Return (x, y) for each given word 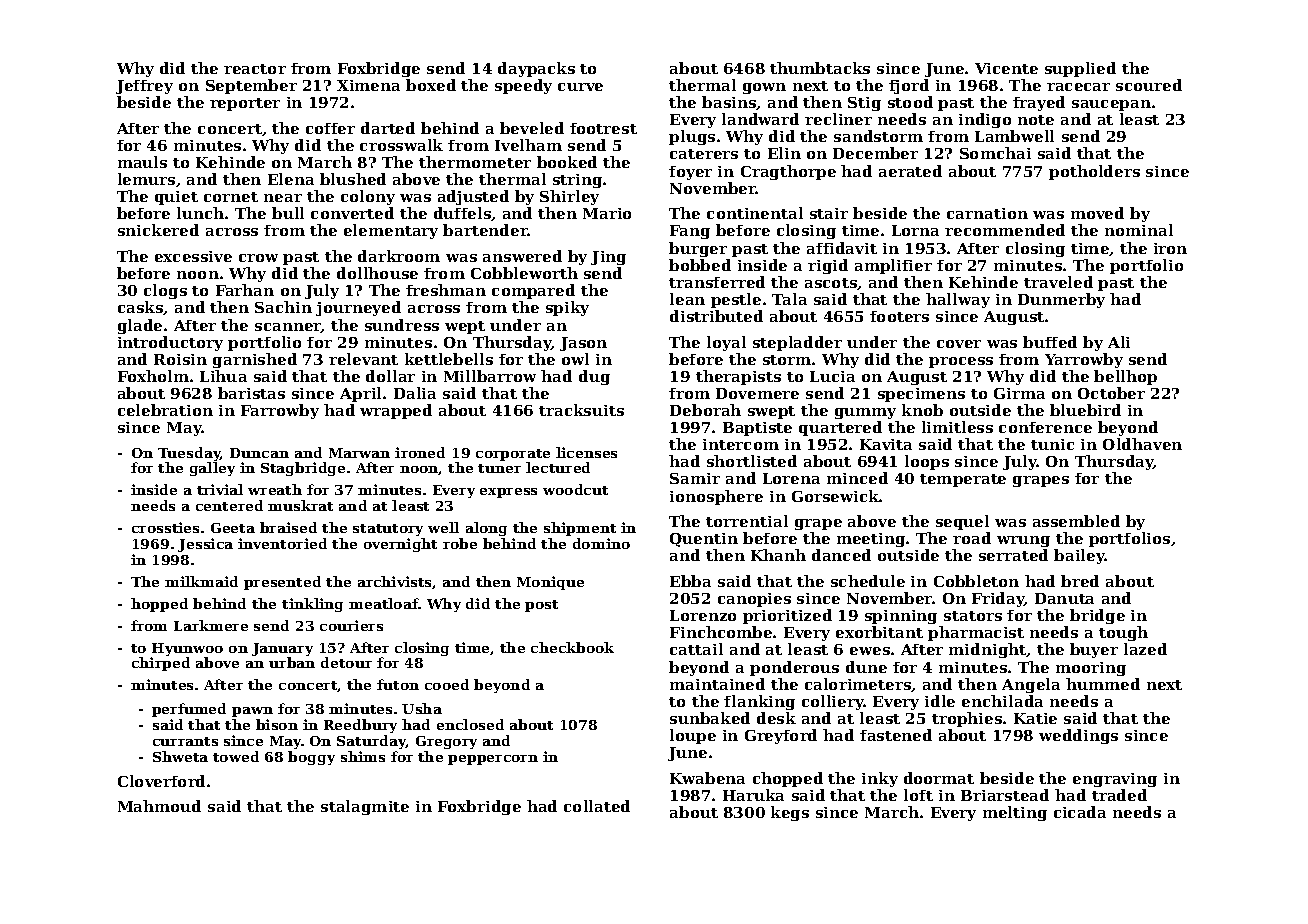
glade (140, 326)
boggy (311, 758)
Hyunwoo (187, 649)
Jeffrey (144, 87)
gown (764, 88)
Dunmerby (1061, 300)
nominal (1139, 230)
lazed (1145, 649)
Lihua (223, 376)
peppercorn (493, 760)
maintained (717, 684)
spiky (567, 308)
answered (522, 256)
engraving (1115, 780)
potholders (1094, 172)
